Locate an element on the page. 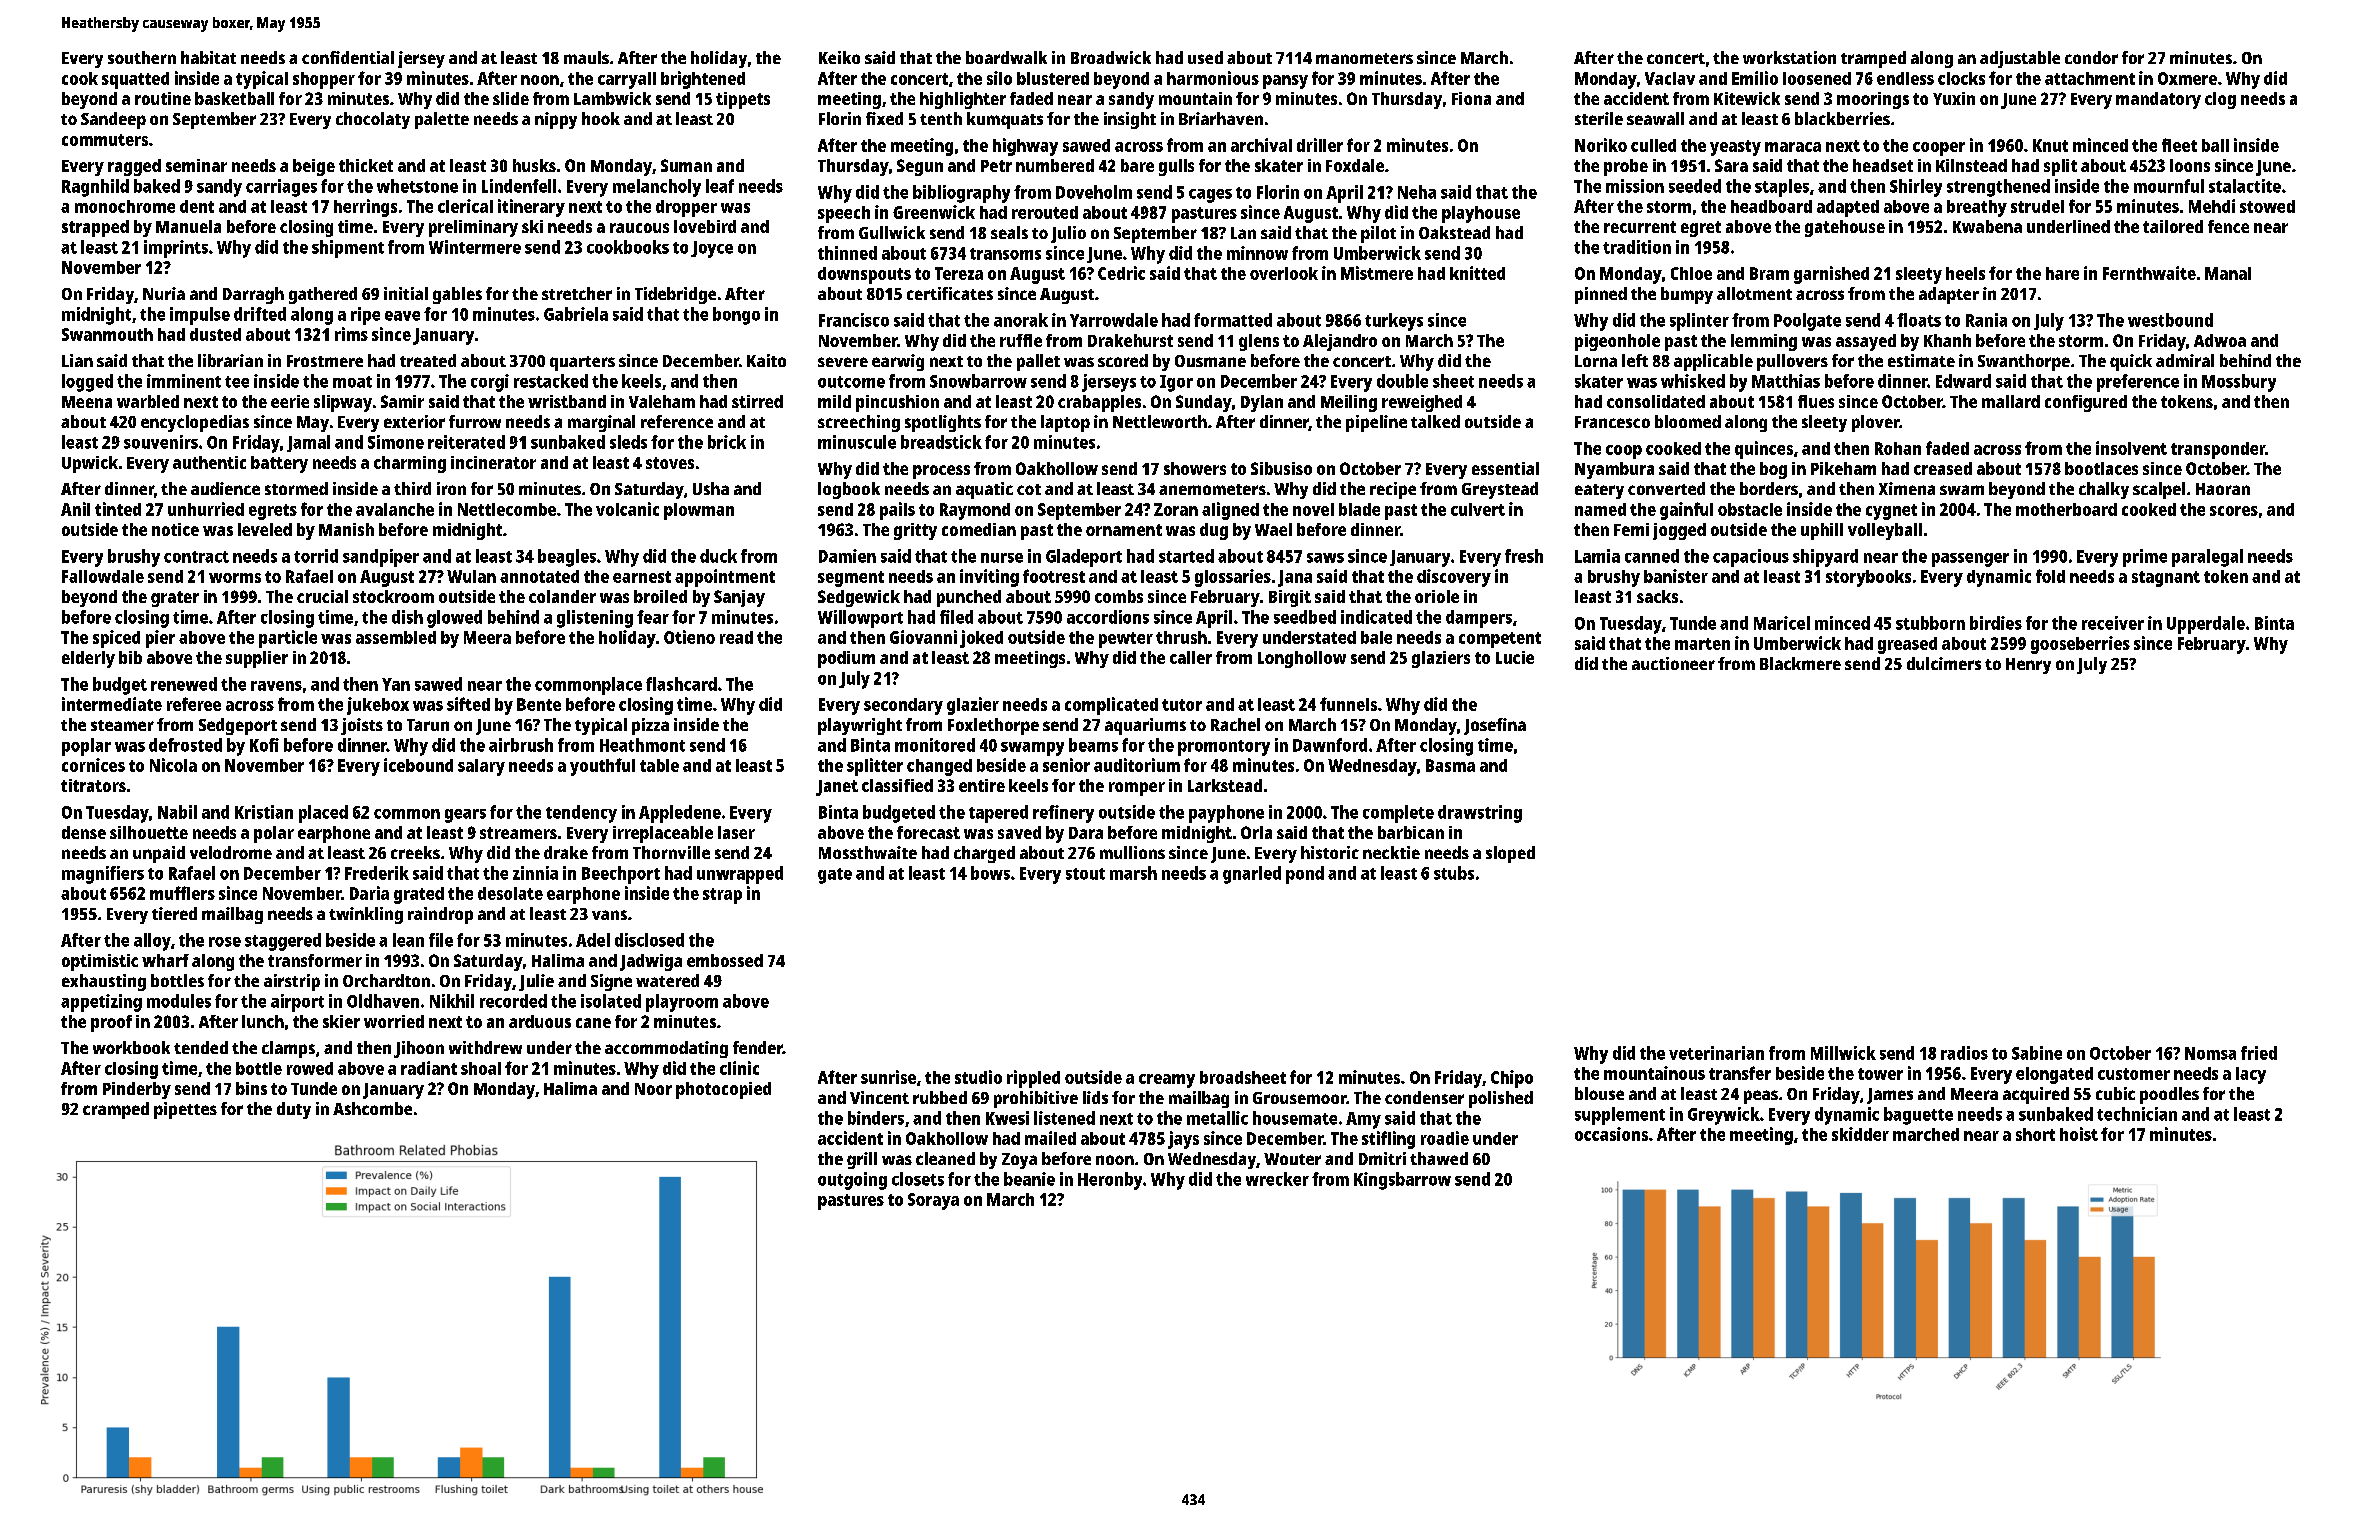 The width and height of the image is (2363, 1529). condor is located at coordinates (2091, 57).
